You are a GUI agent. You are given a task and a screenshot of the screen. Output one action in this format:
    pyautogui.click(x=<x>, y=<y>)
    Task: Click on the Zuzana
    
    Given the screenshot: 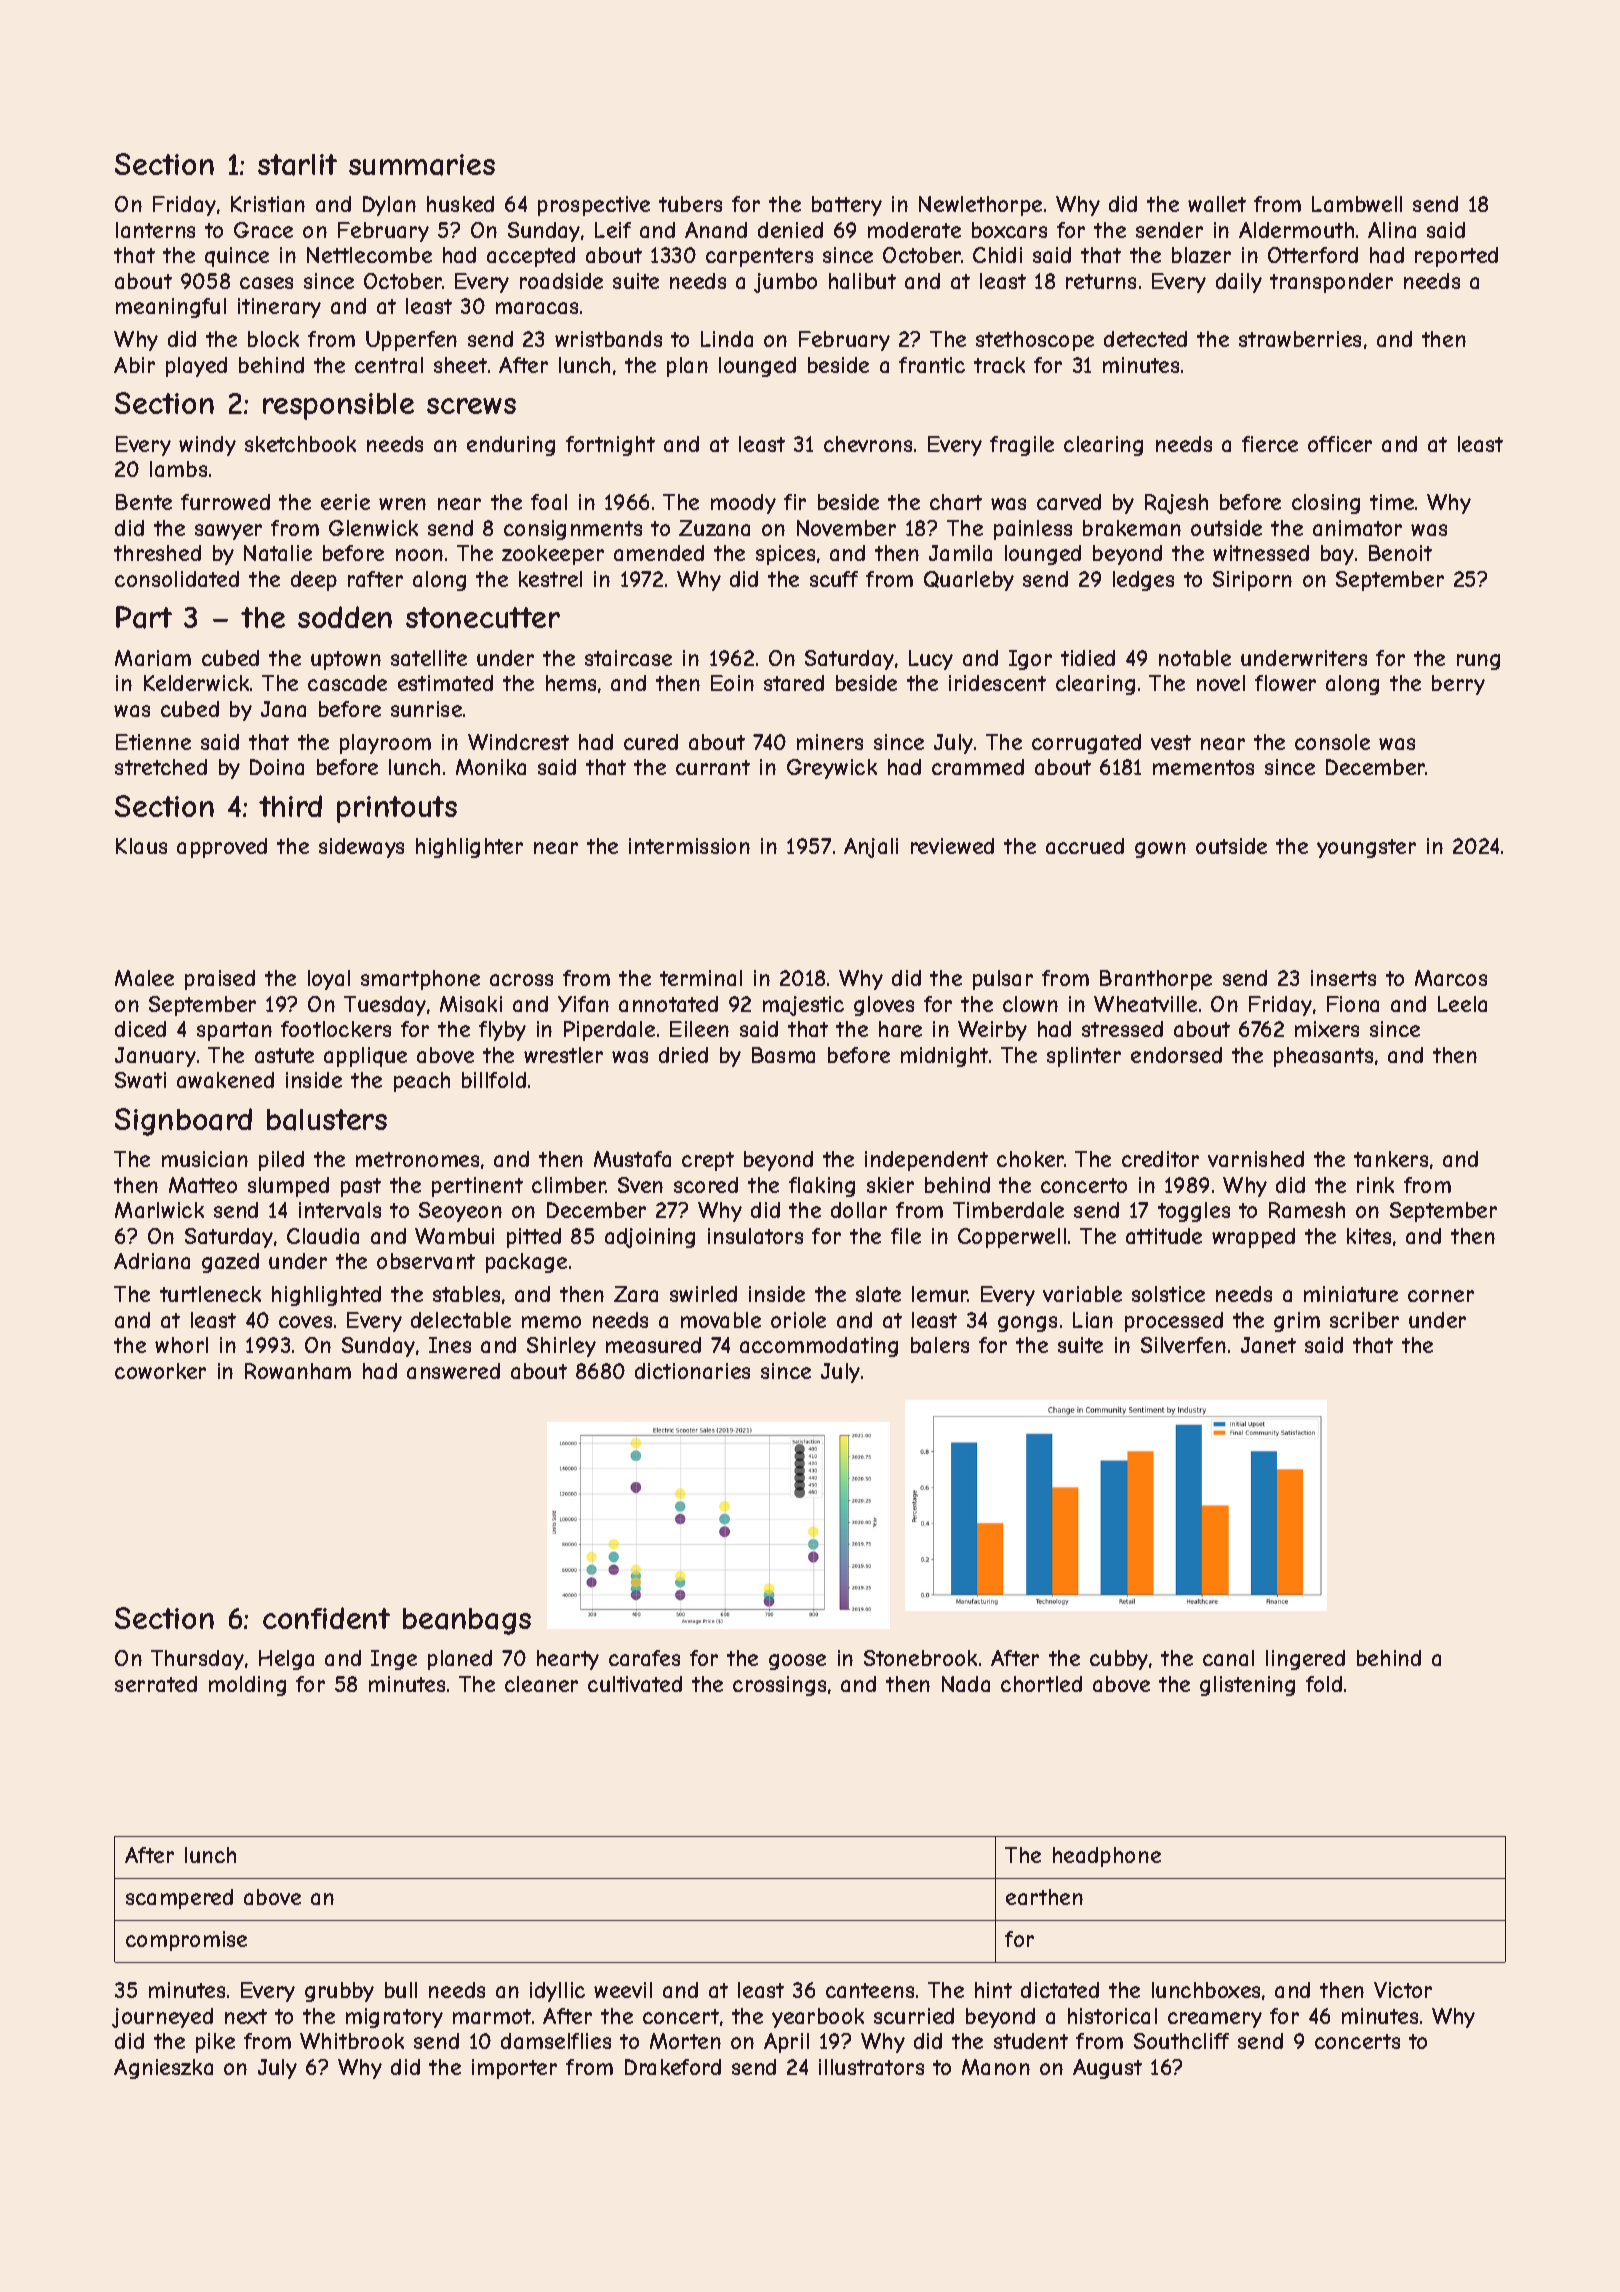 What is the action you would take?
    pyautogui.click(x=714, y=528)
